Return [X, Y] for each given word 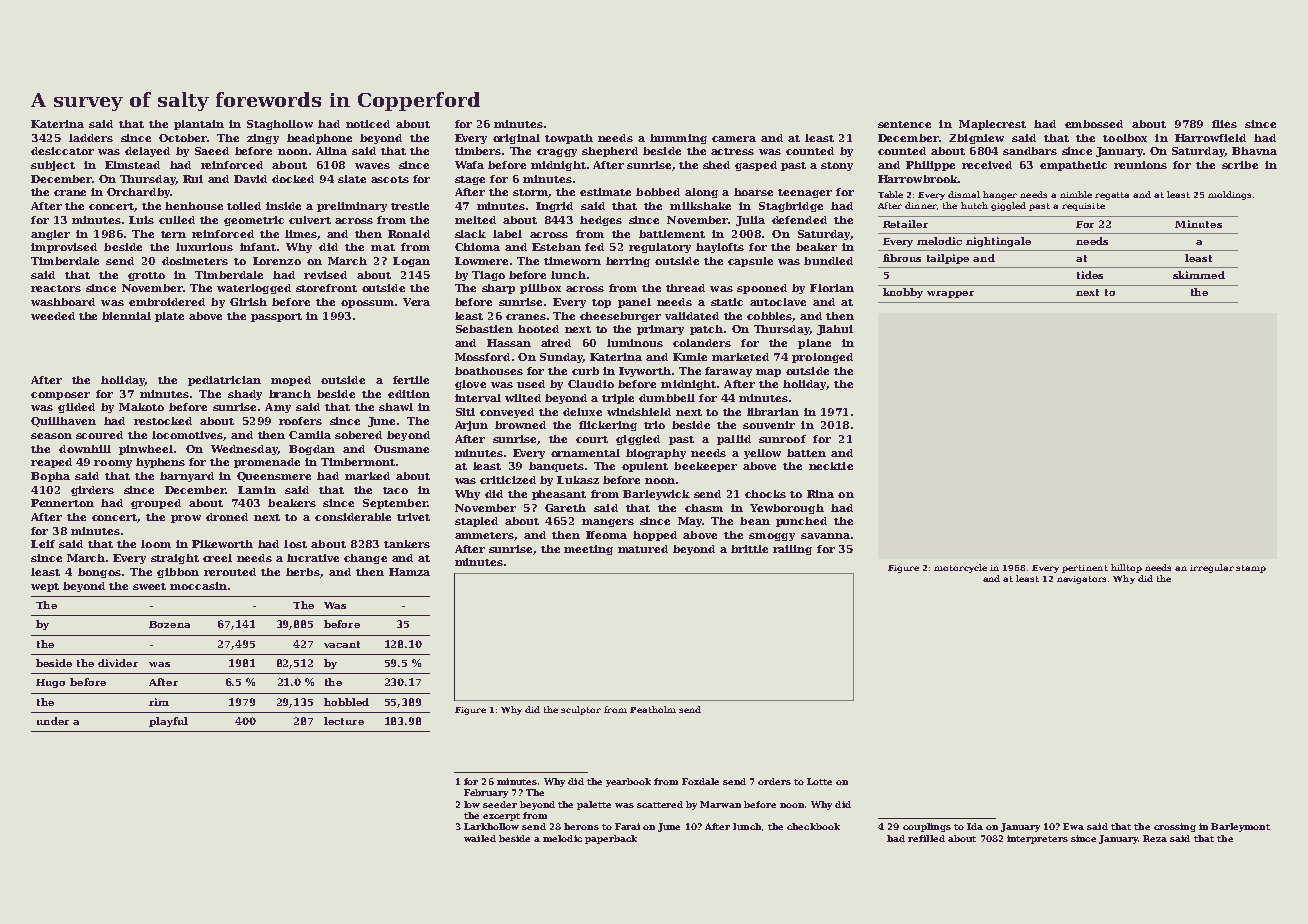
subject [53, 166]
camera [734, 139]
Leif [43, 544]
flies [1224, 124]
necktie [831, 466]
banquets [556, 467]
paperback [611, 839]
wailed [480, 838]
